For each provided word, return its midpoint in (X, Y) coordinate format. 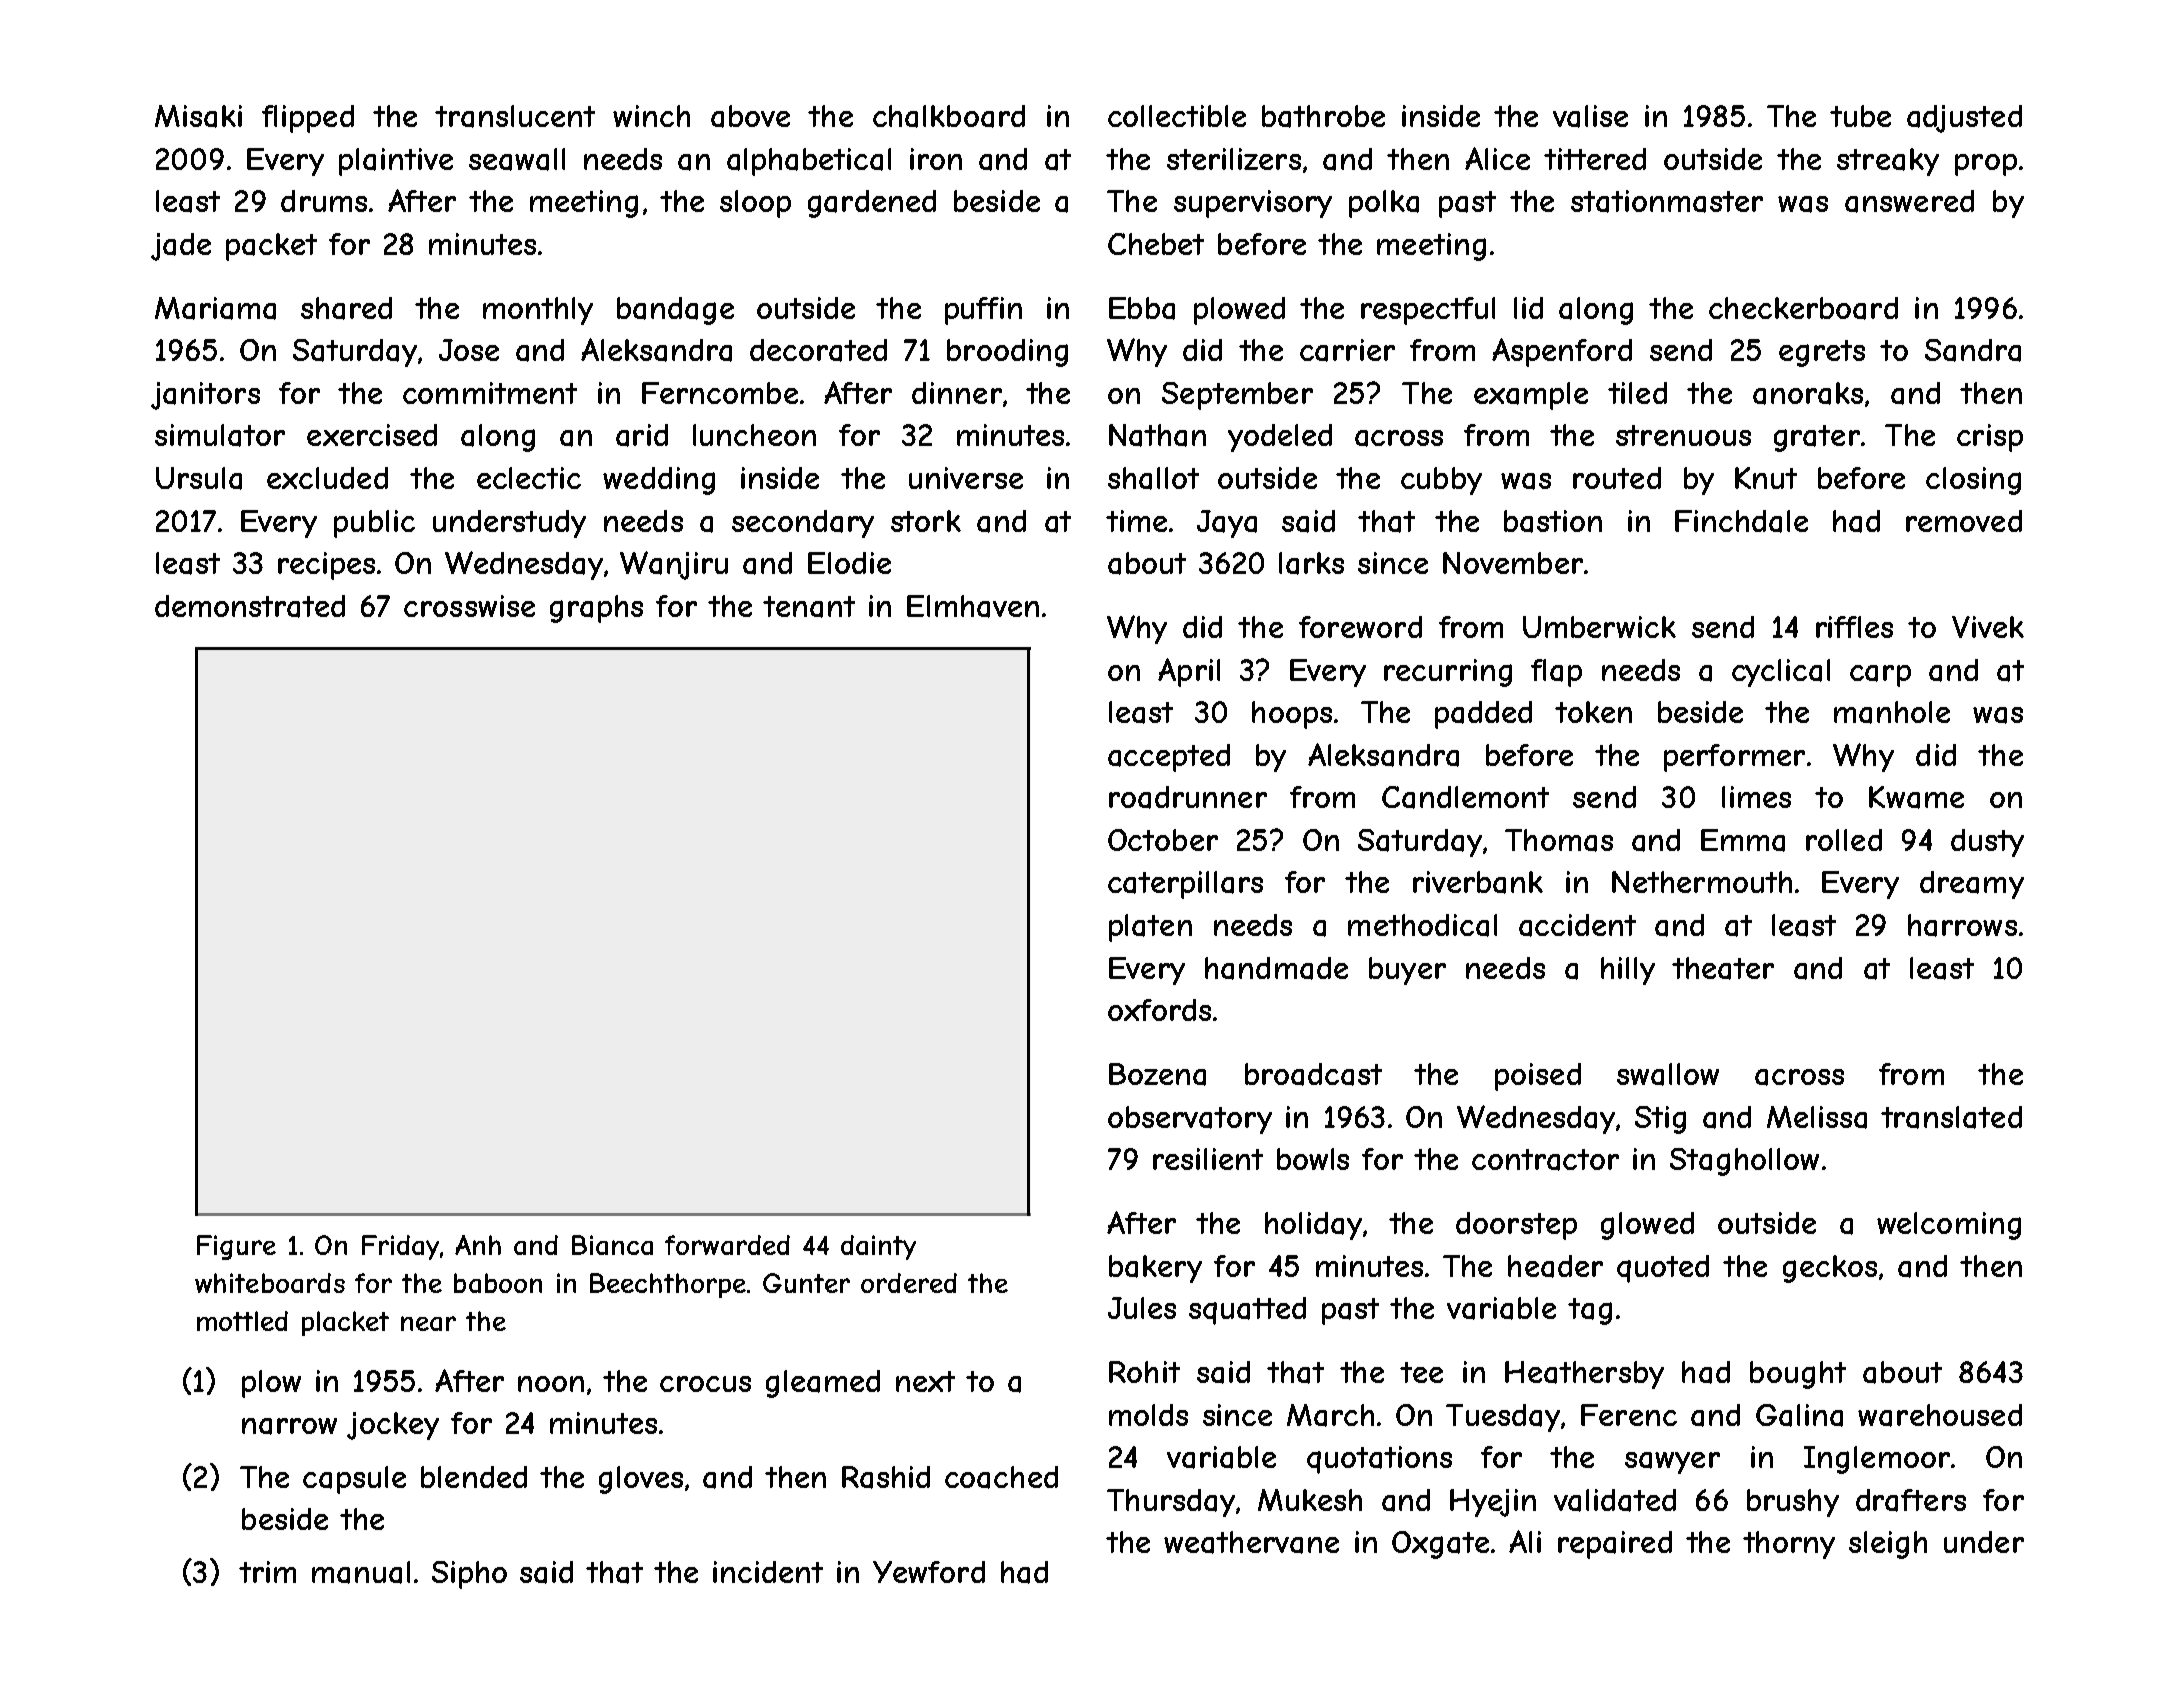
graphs (596, 609)
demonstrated (250, 606)
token (1593, 712)
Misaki (198, 116)
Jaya (1227, 524)
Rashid (886, 1477)
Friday (400, 1247)
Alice (1497, 158)
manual (361, 1572)
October (1163, 840)
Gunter (806, 1283)
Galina (1799, 1415)
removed (1964, 521)
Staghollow (1744, 1162)
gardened (872, 204)
